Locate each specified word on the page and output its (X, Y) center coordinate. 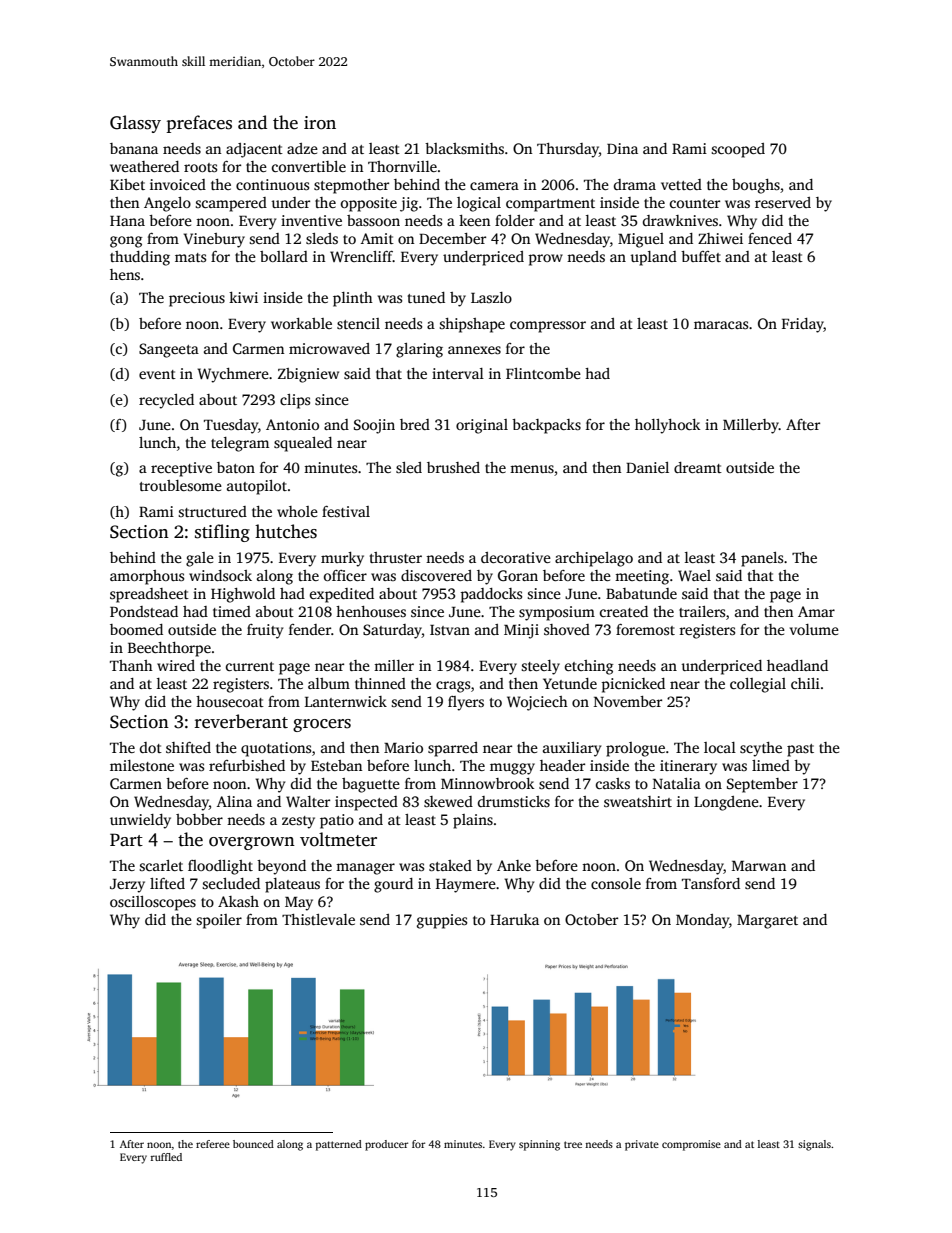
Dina (622, 148)
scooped (738, 150)
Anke (514, 865)
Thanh (131, 665)
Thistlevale (318, 919)
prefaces (199, 124)
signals (814, 1145)
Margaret (767, 922)
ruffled (166, 1157)
